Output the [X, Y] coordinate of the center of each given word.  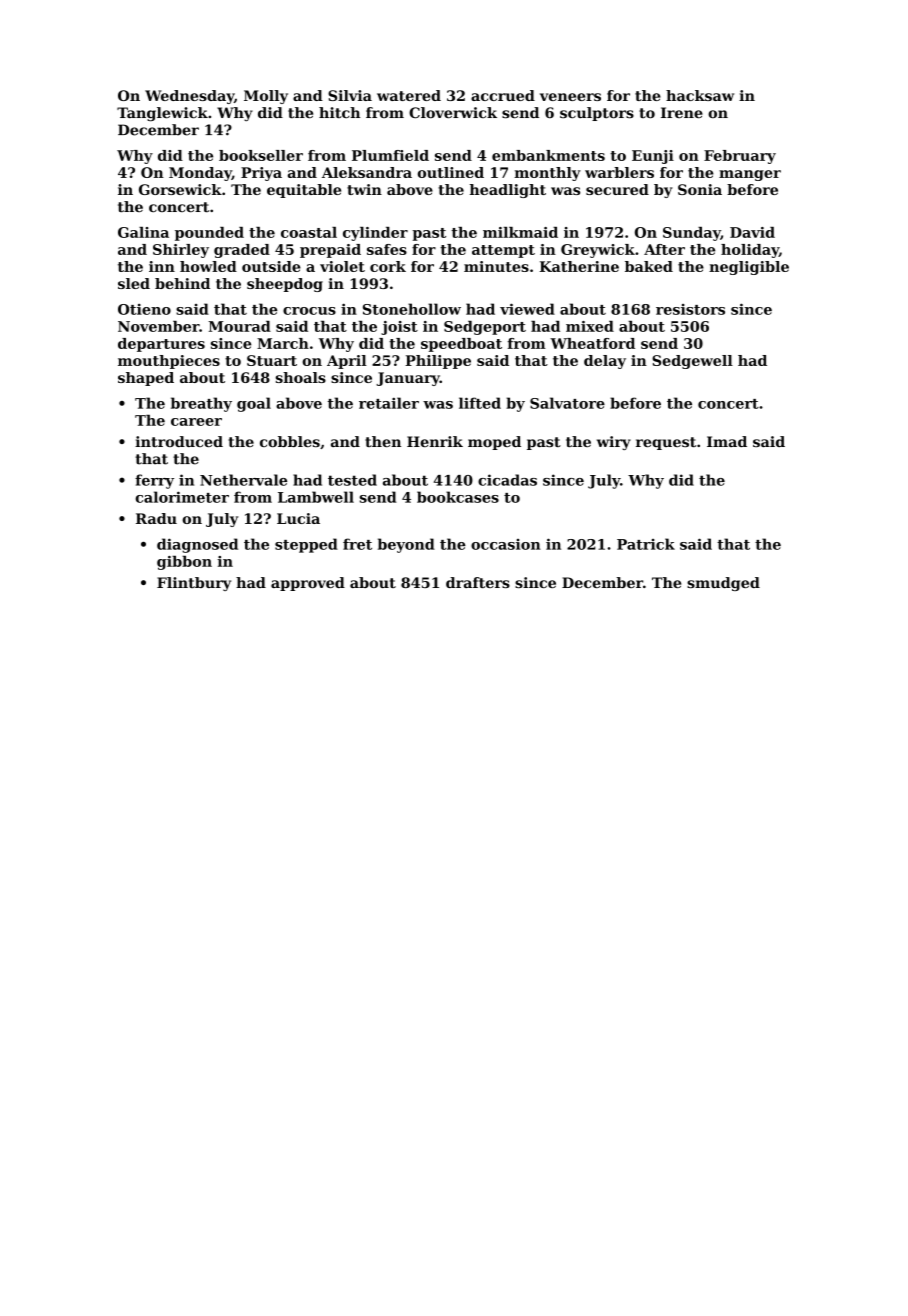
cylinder [375, 234]
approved [308, 584]
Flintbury [194, 584]
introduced [179, 441]
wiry [614, 443]
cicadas [507, 480]
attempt [503, 251]
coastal [309, 232]
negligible [749, 268]
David [752, 232]
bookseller [261, 155]
